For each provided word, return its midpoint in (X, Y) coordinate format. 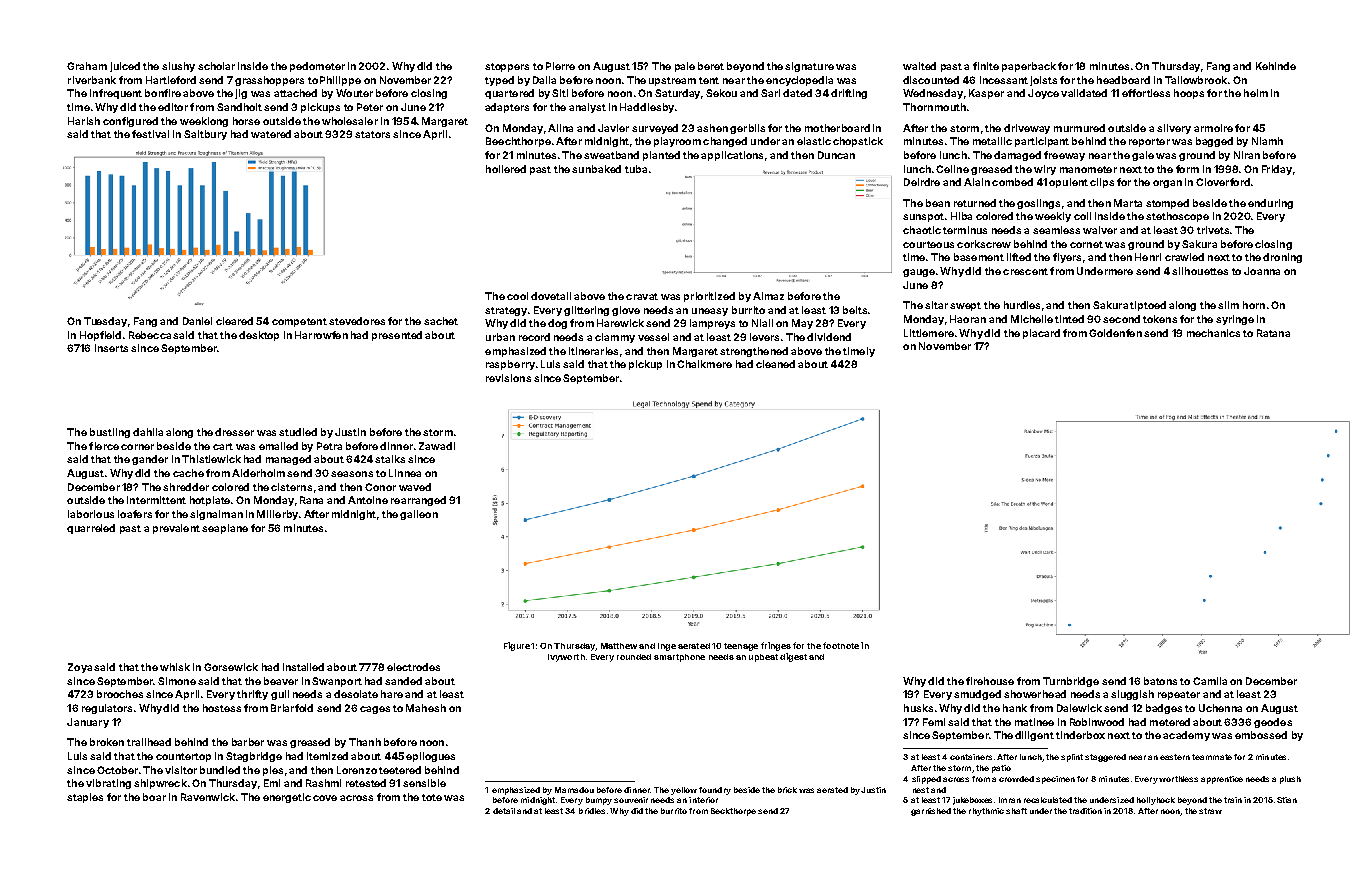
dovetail (551, 296)
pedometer (317, 67)
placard (1041, 334)
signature (809, 67)
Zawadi (437, 446)
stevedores (357, 321)
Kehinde (1276, 66)
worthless (1178, 779)
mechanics (1213, 333)
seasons (352, 474)
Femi (934, 722)
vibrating (108, 784)
